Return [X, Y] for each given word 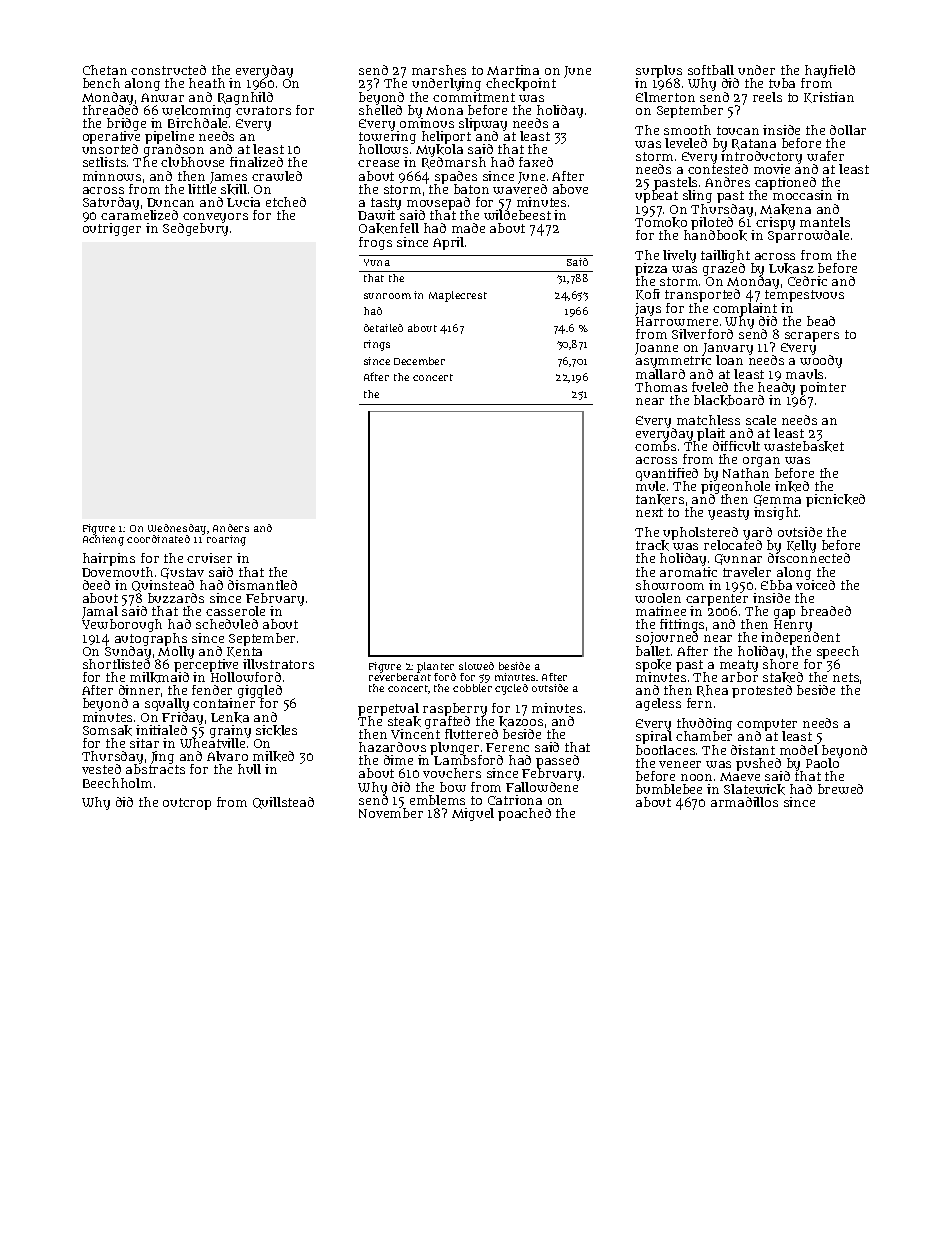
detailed [383, 328]
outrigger [112, 229]
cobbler [472, 688]
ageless [658, 704]
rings [377, 345]
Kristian [829, 97]
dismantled [262, 585]
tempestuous [804, 296]
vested [101, 769]
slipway [483, 125]
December [419, 361]
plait [712, 435]
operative [111, 138]
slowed [476, 666]
